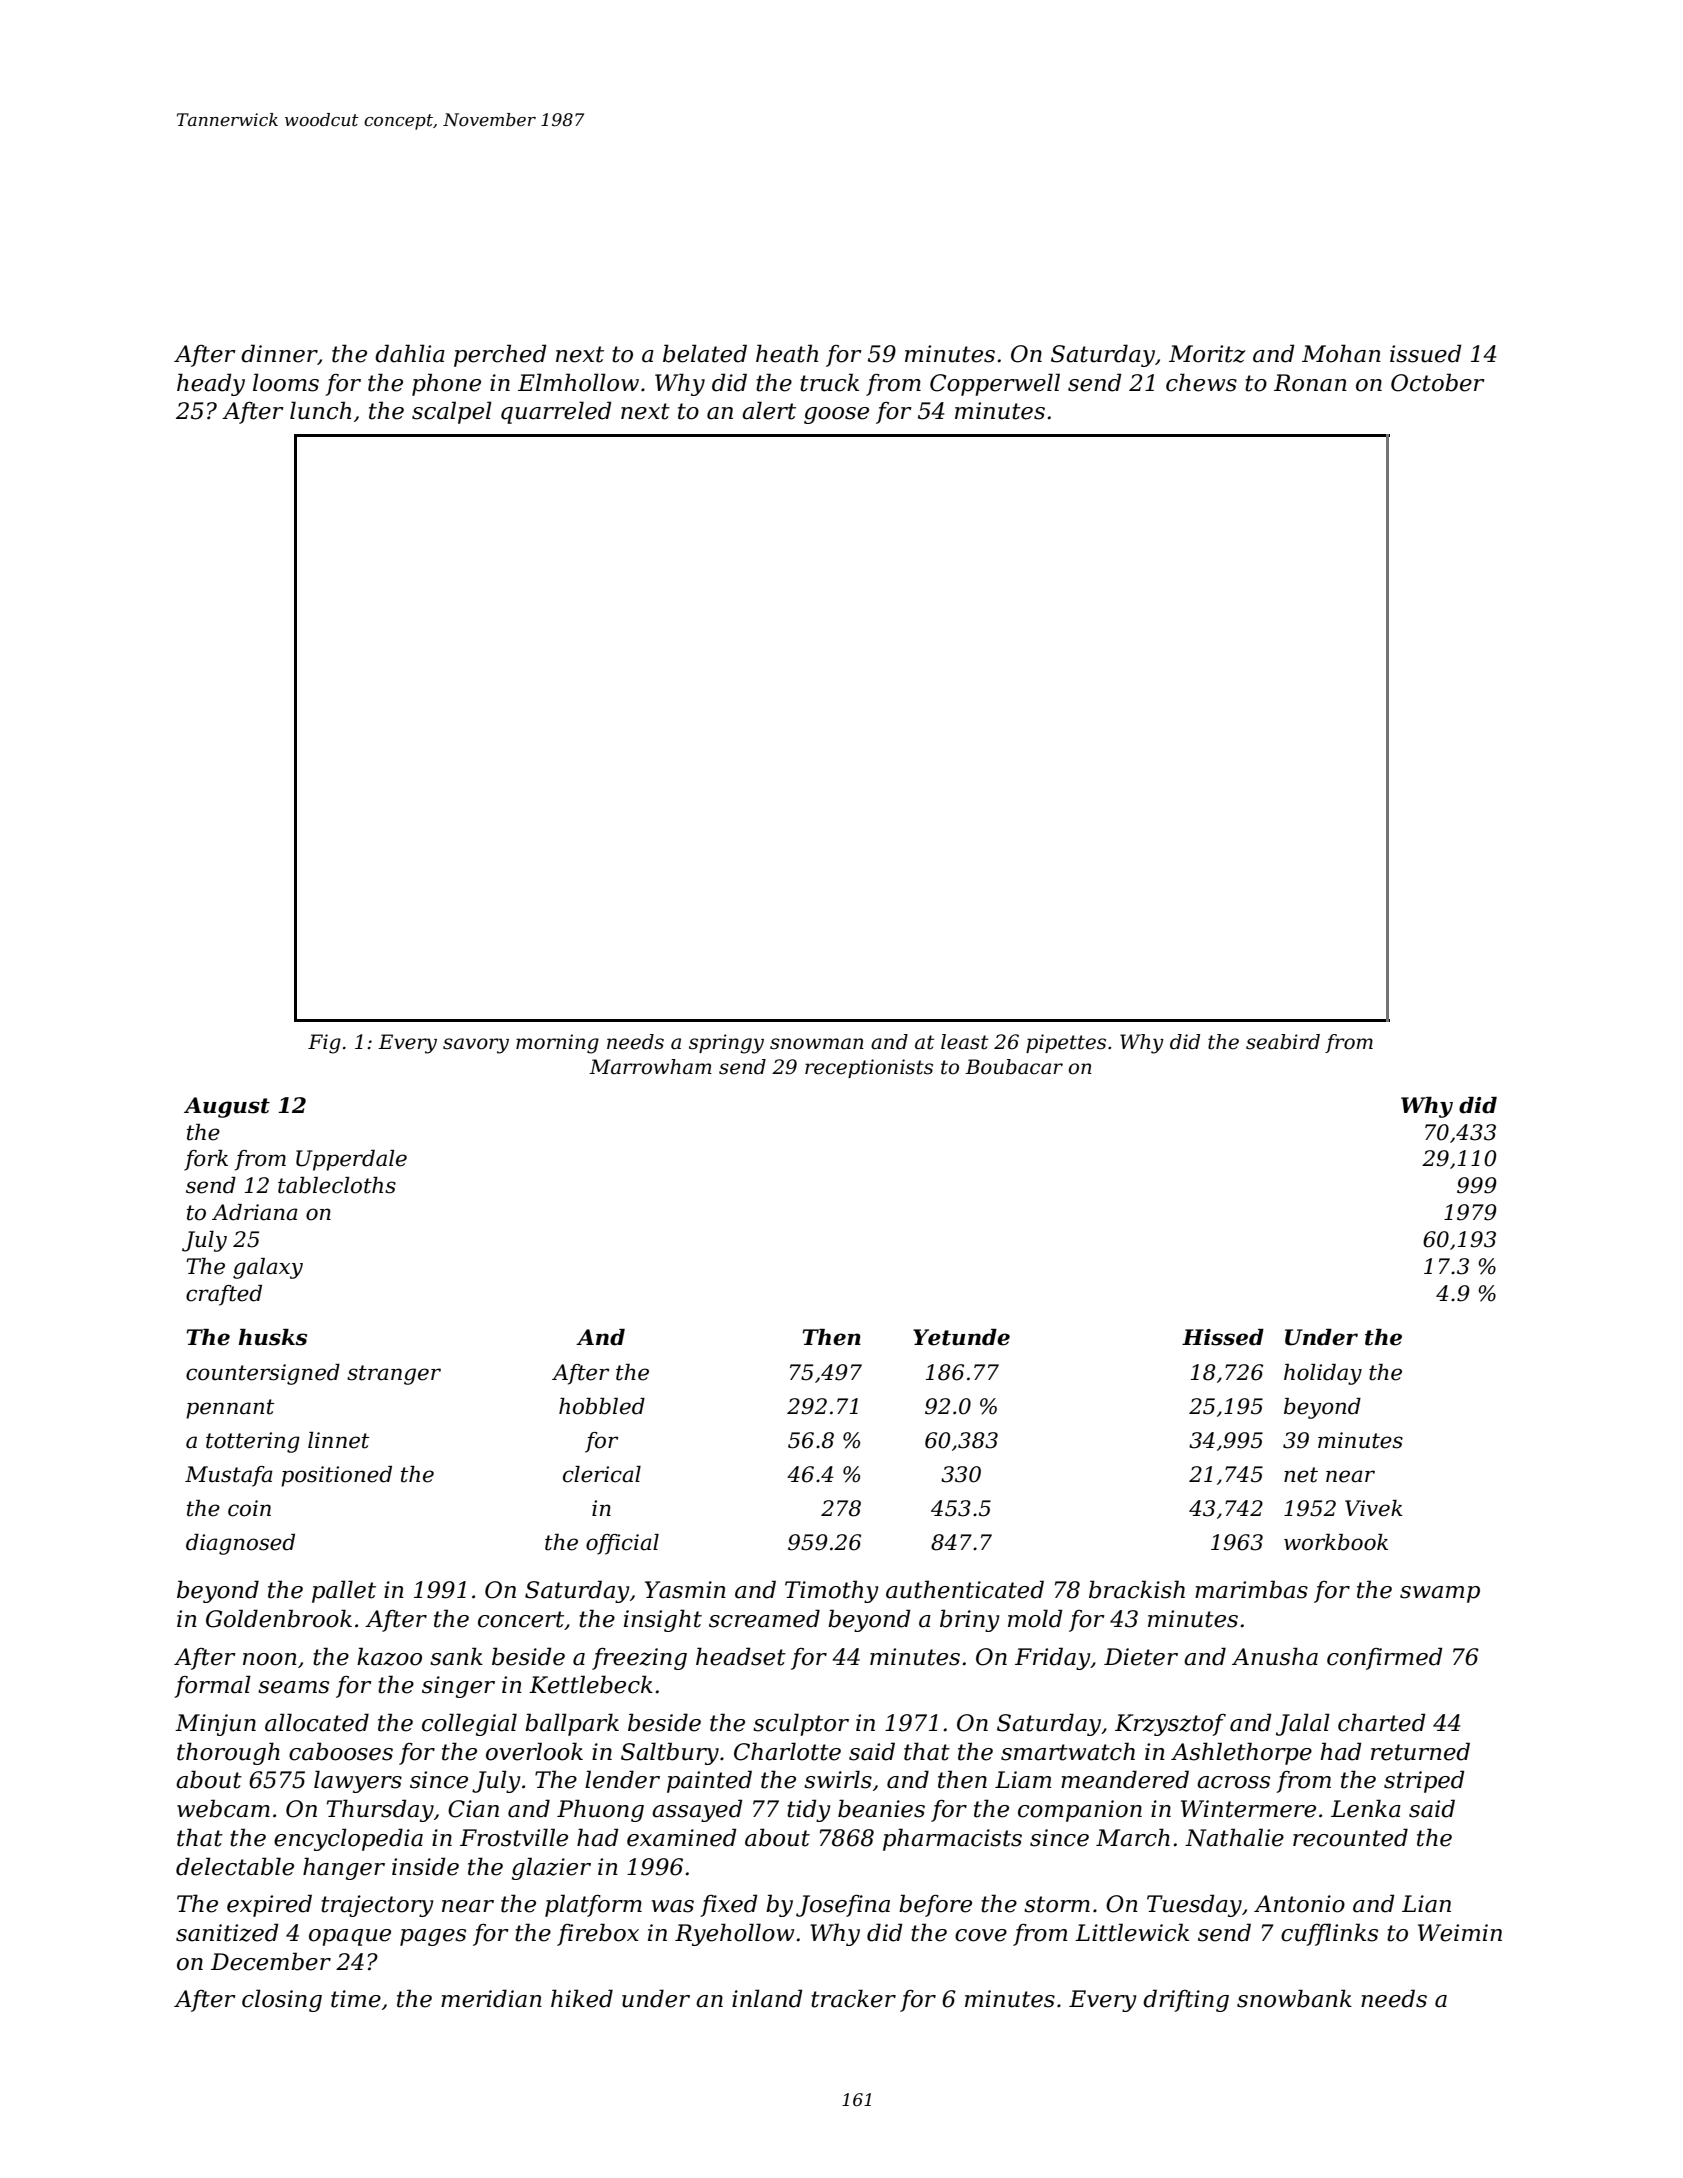  Describe the element at coordinates (271, 1961) in the screenshot. I see `December` at that location.
